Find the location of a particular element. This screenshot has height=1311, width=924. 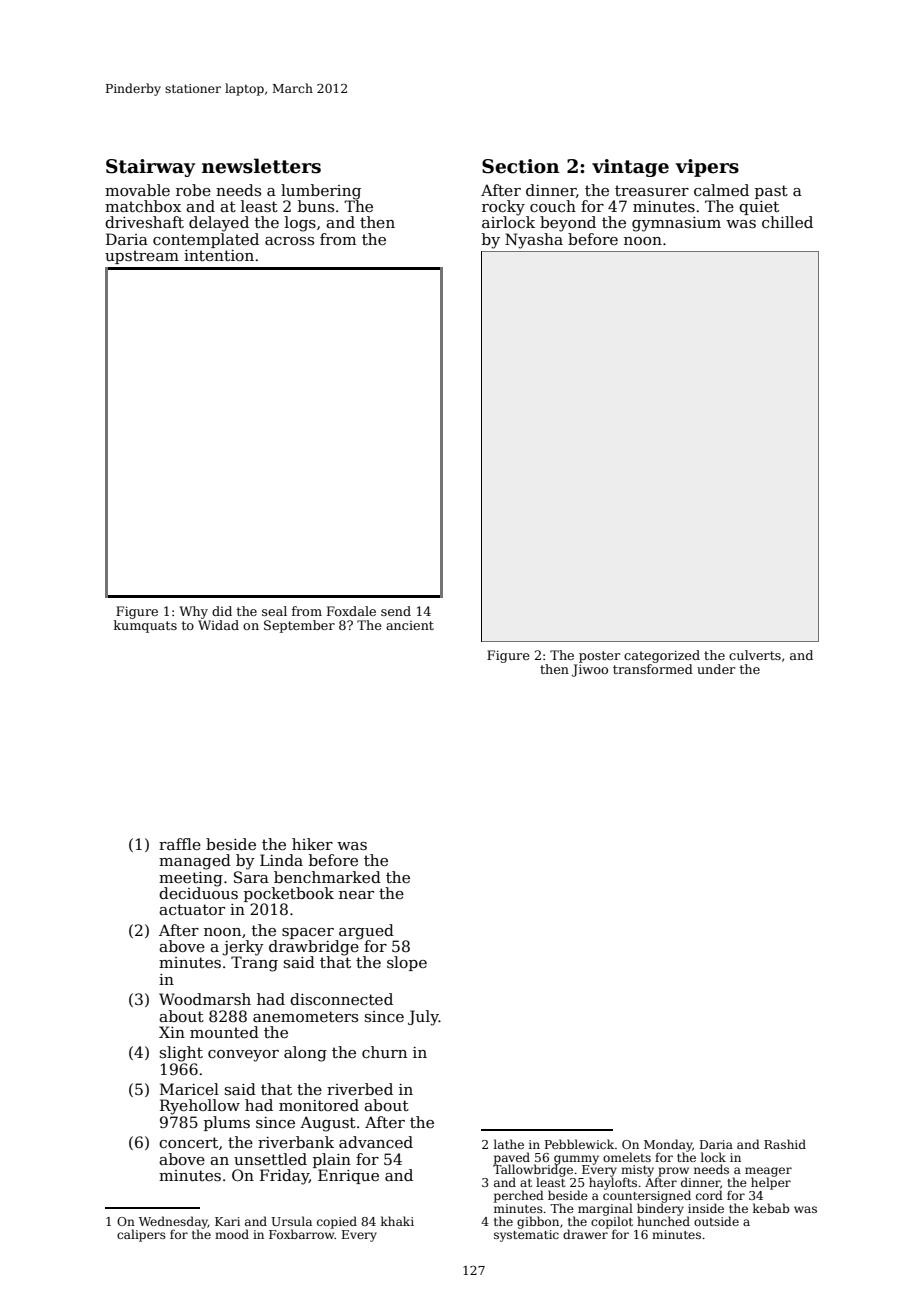

riverbed is located at coordinates (360, 1089).
